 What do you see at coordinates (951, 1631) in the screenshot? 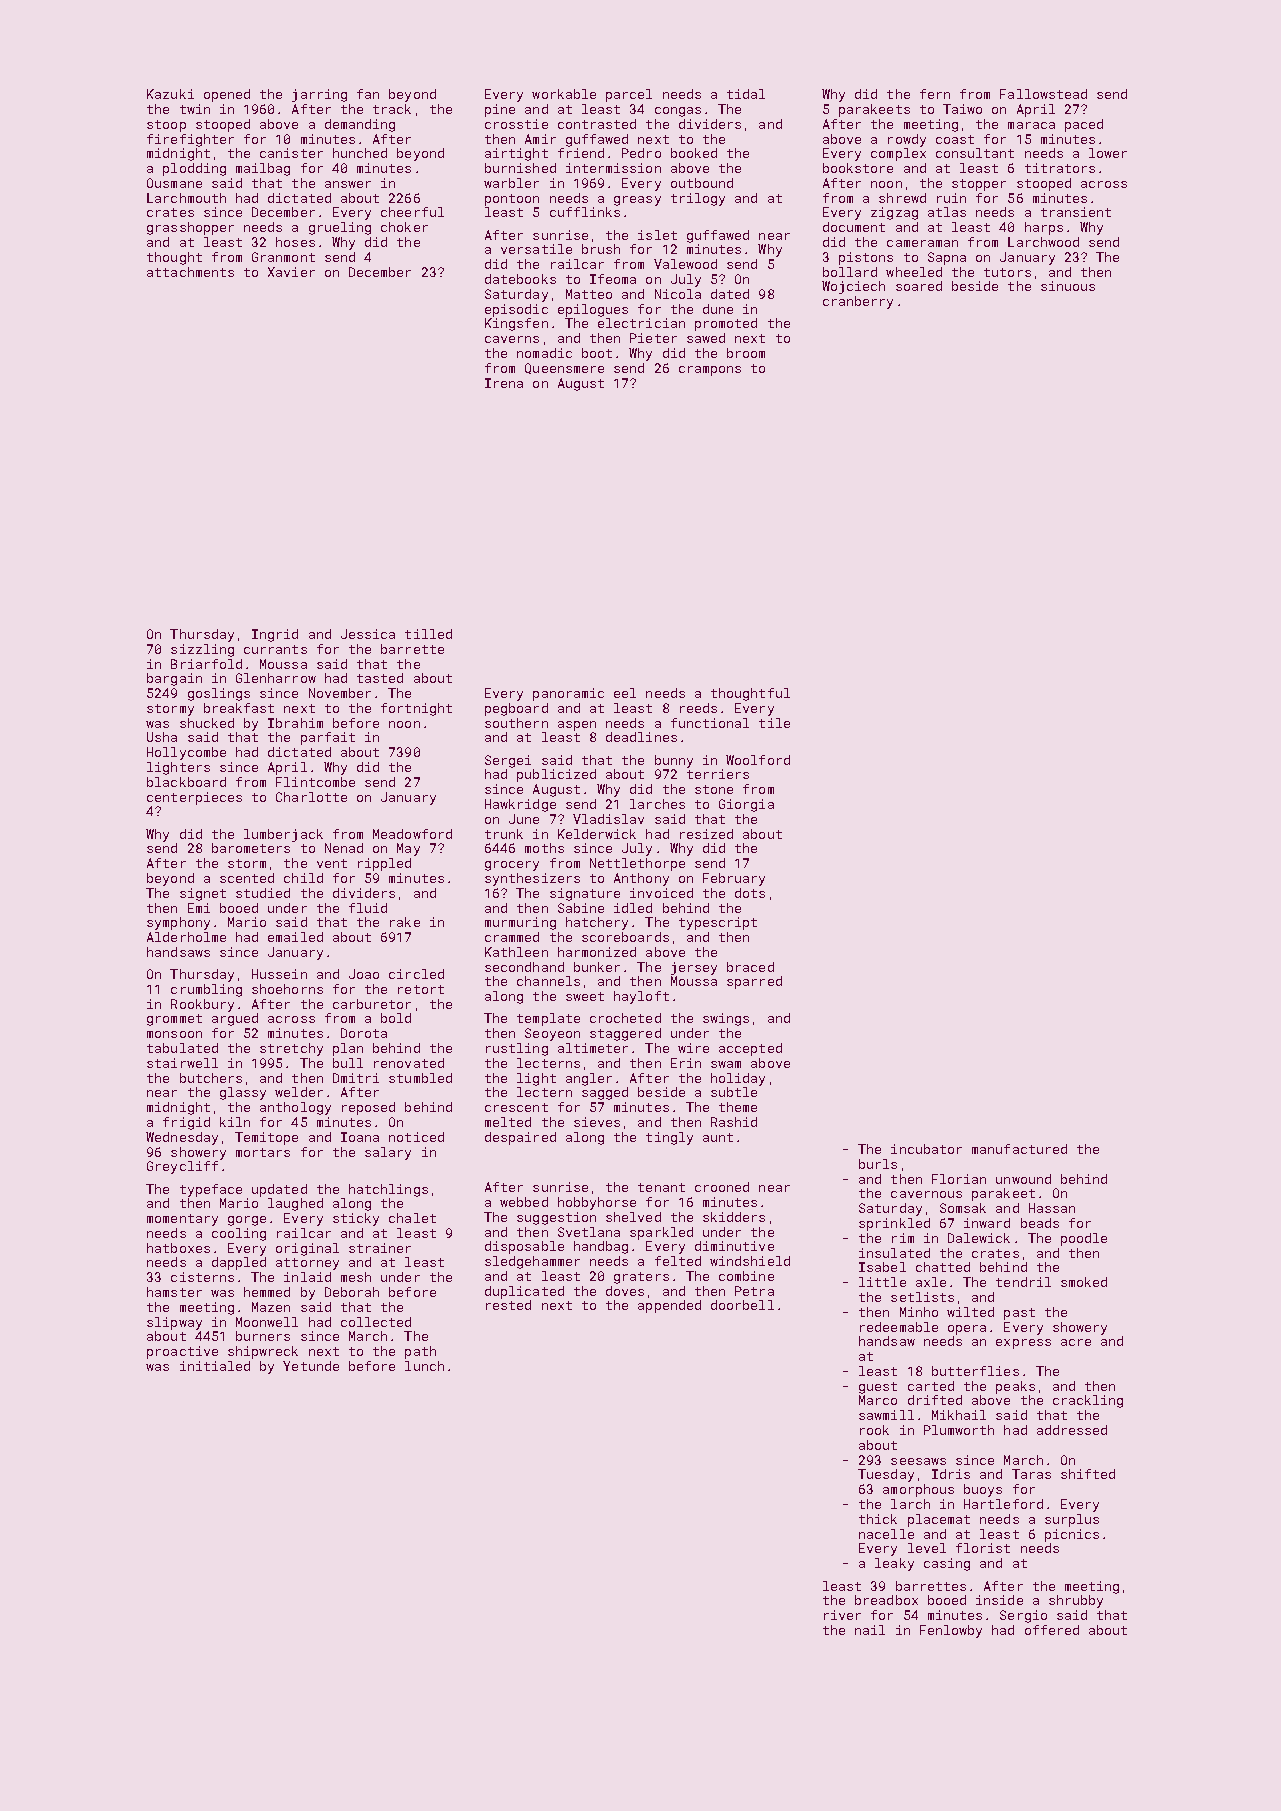
I see `Fenlowby` at bounding box center [951, 1631].
